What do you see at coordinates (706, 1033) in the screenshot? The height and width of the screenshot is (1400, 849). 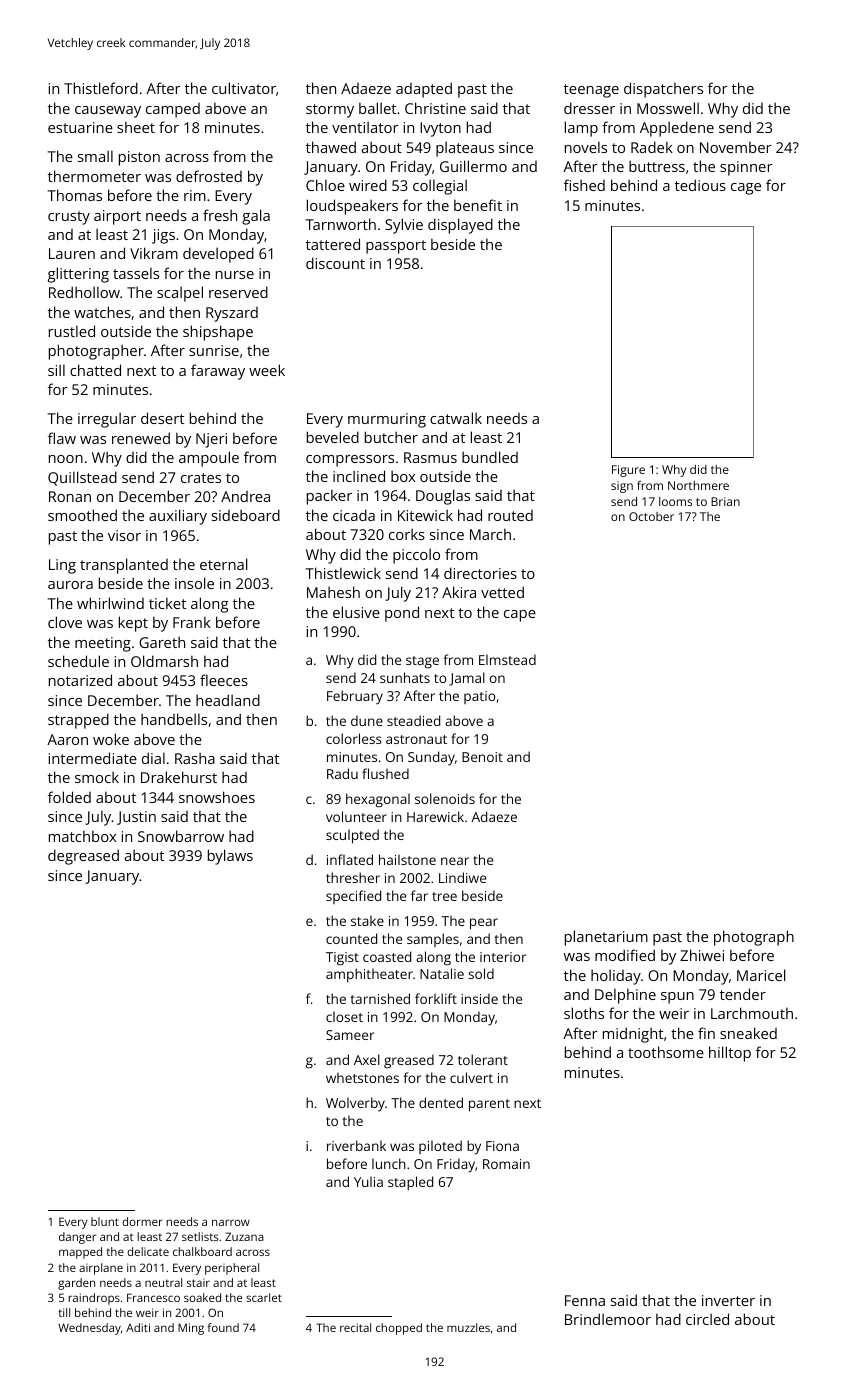 I see `fin` at bounding box center [706, 1033].
